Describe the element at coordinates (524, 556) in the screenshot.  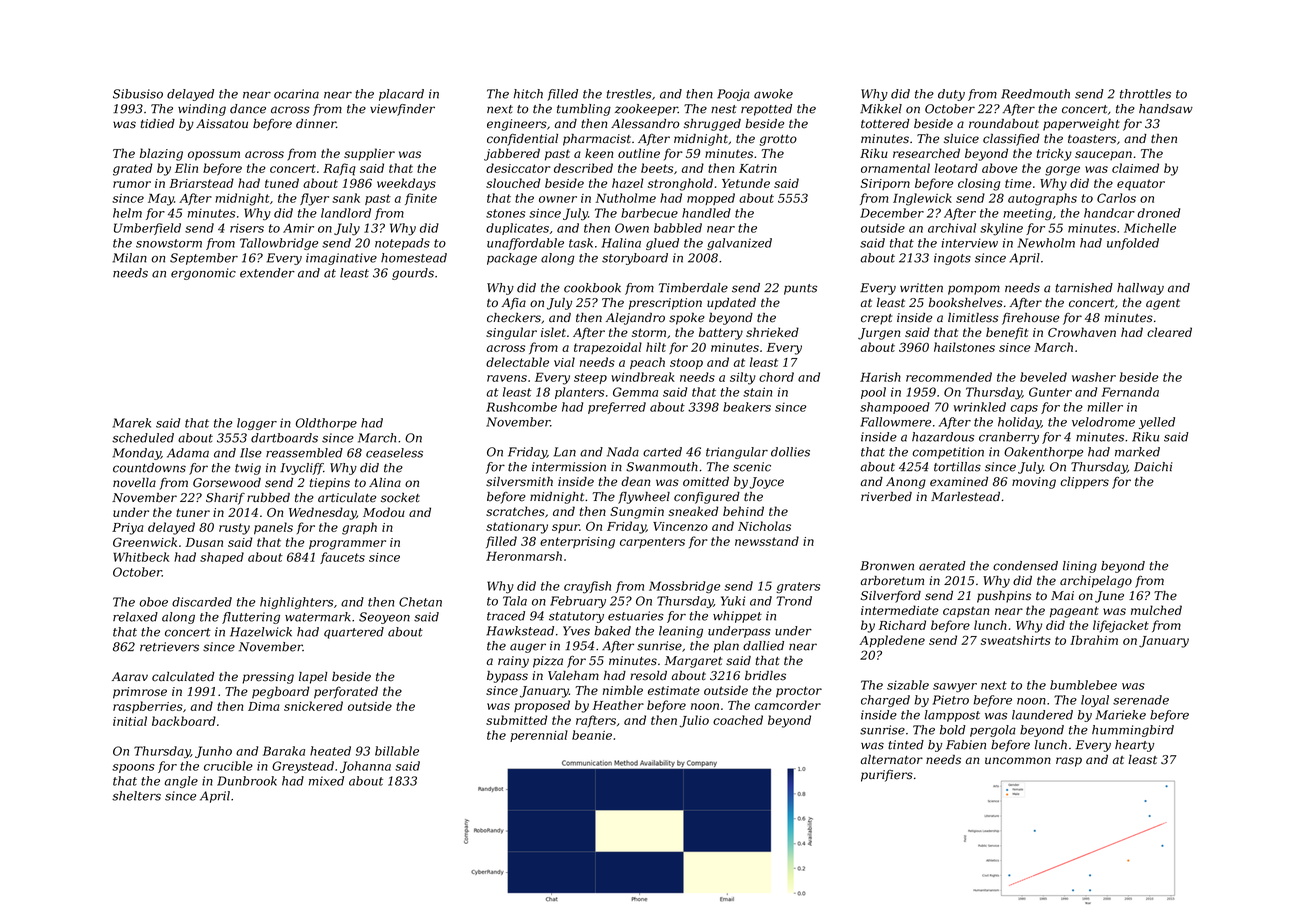
I see `Heronmarsh` at that location.
